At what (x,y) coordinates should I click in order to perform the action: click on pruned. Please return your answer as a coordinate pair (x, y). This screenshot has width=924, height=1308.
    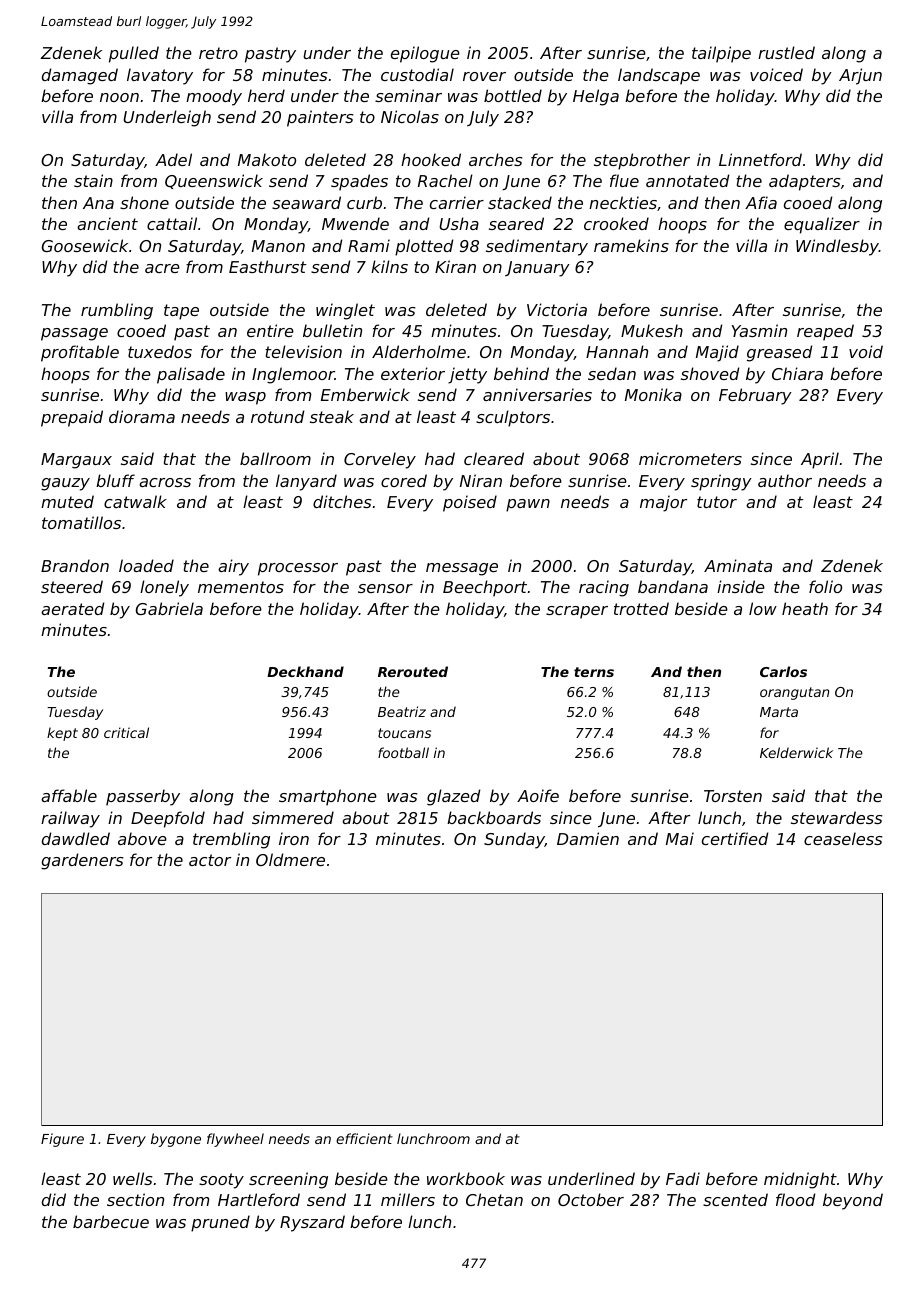
    Looking at the image, I should click on (220, 1223).
